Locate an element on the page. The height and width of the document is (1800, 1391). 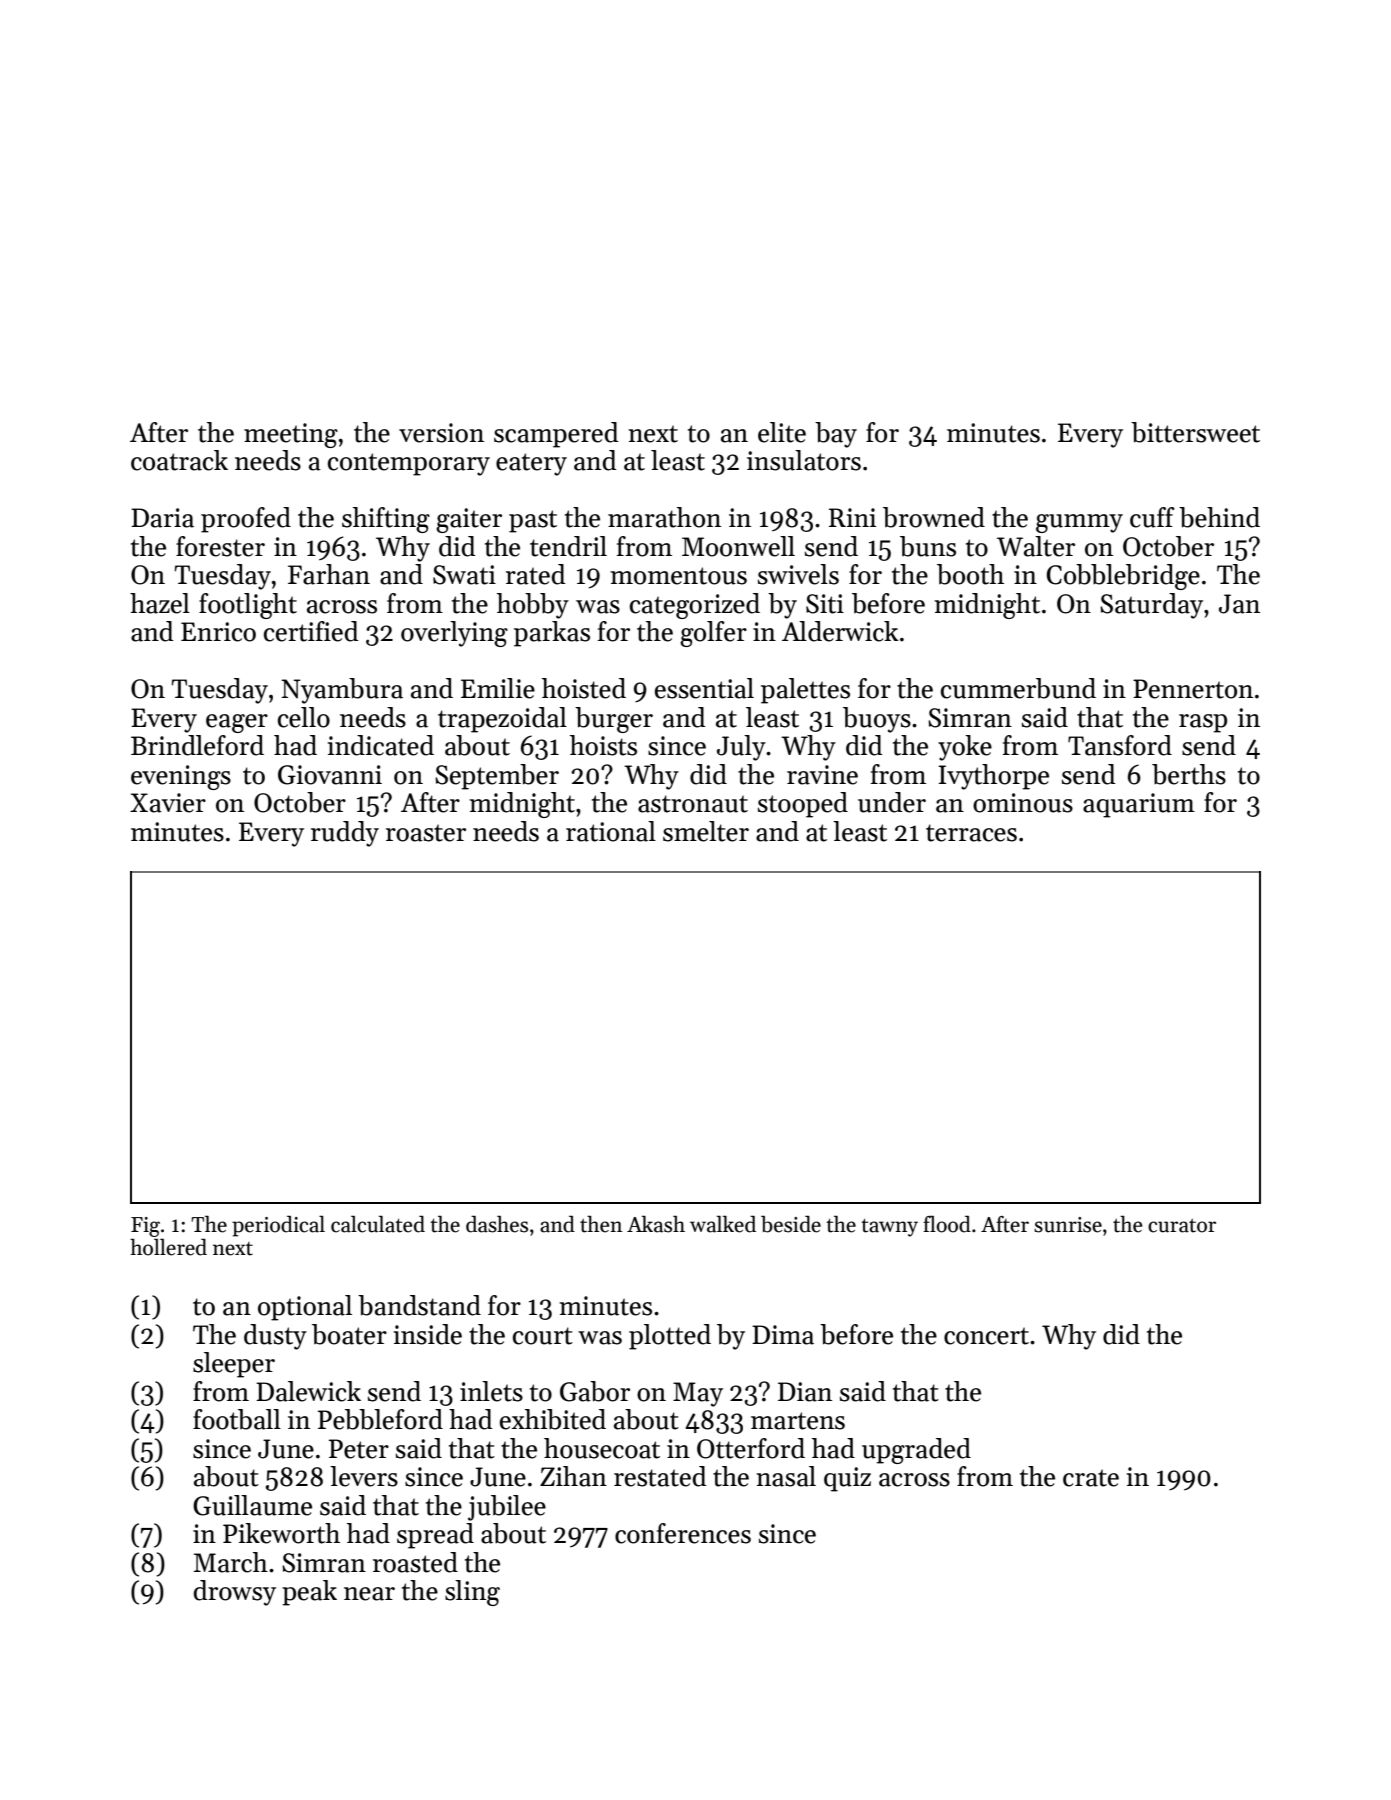
Alderwick is located at coordinates (840, 631).
